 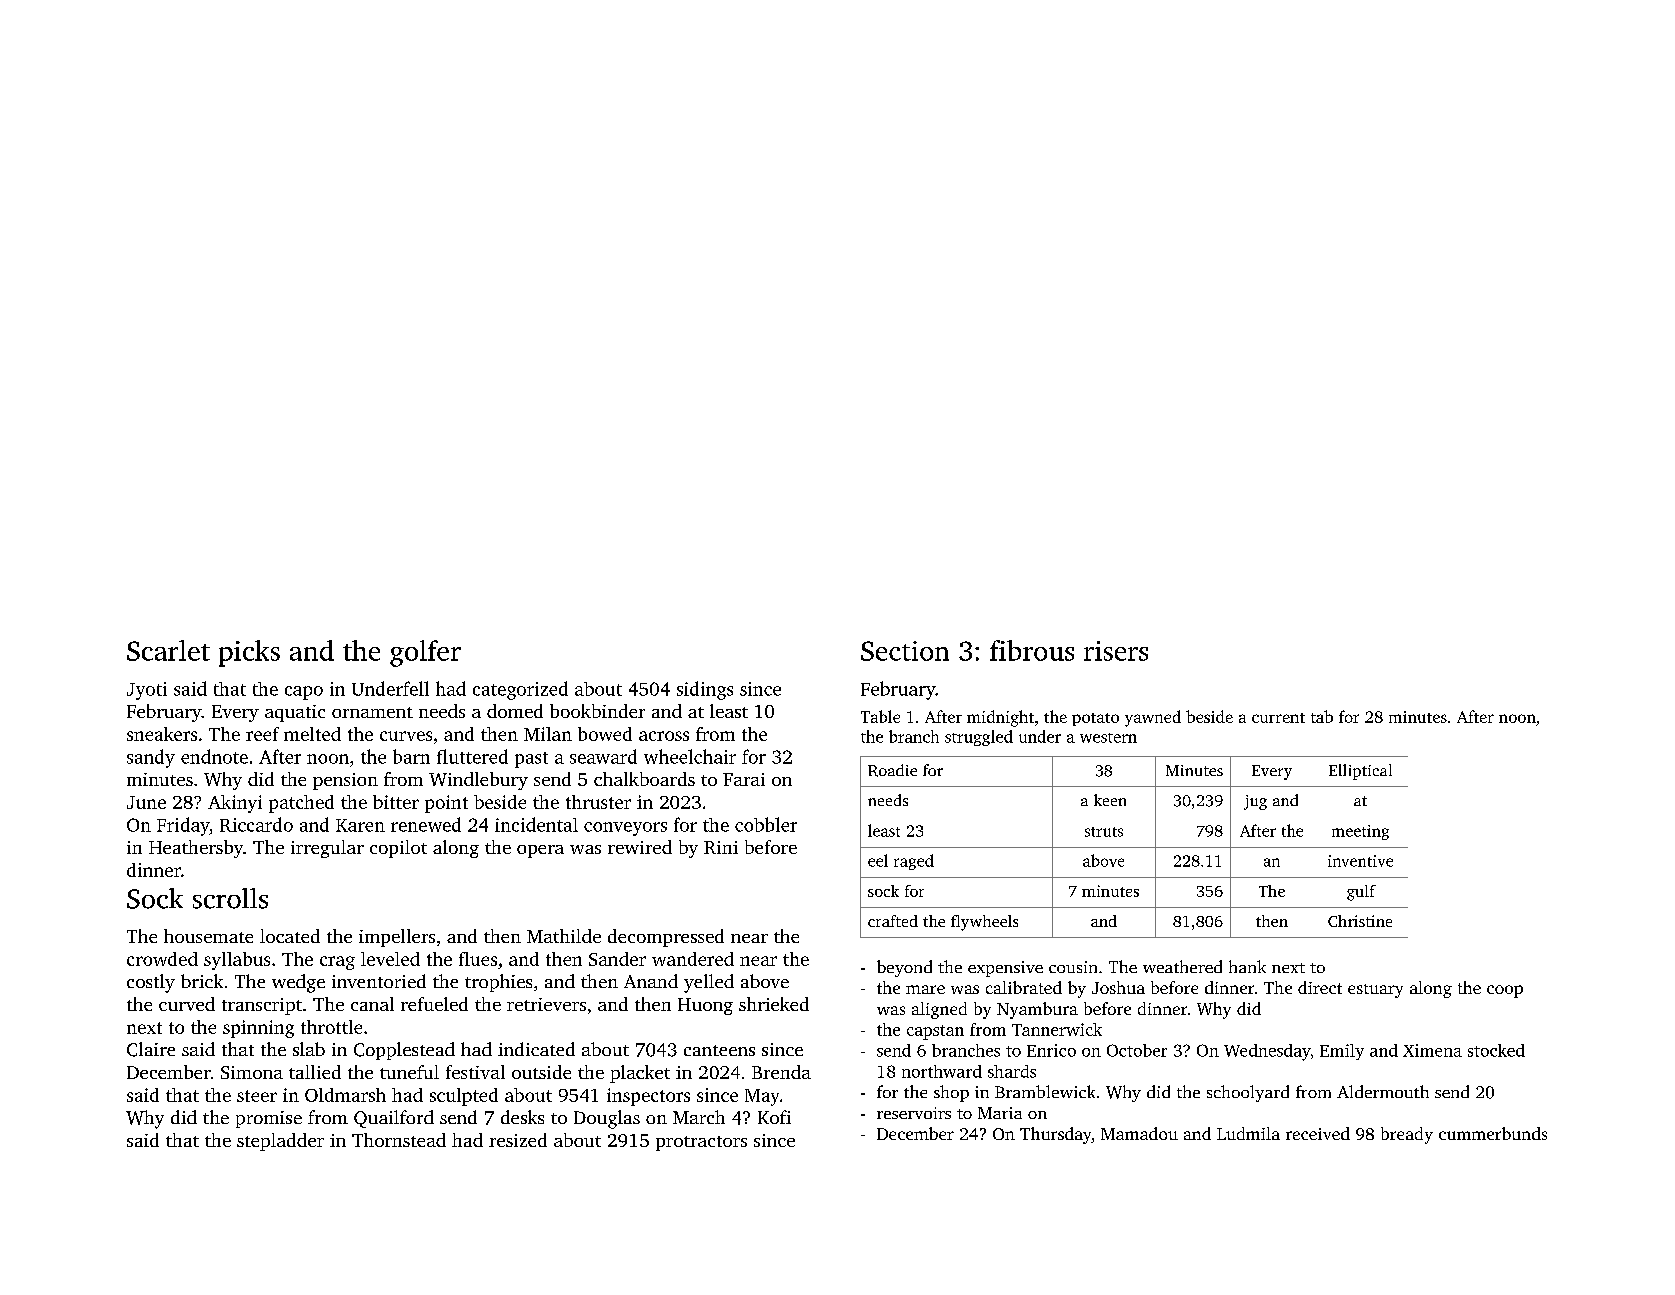 What do you see at coordinates (1360, 832) in the document?
I see `meeting` at bounding box center [1360, 832].
